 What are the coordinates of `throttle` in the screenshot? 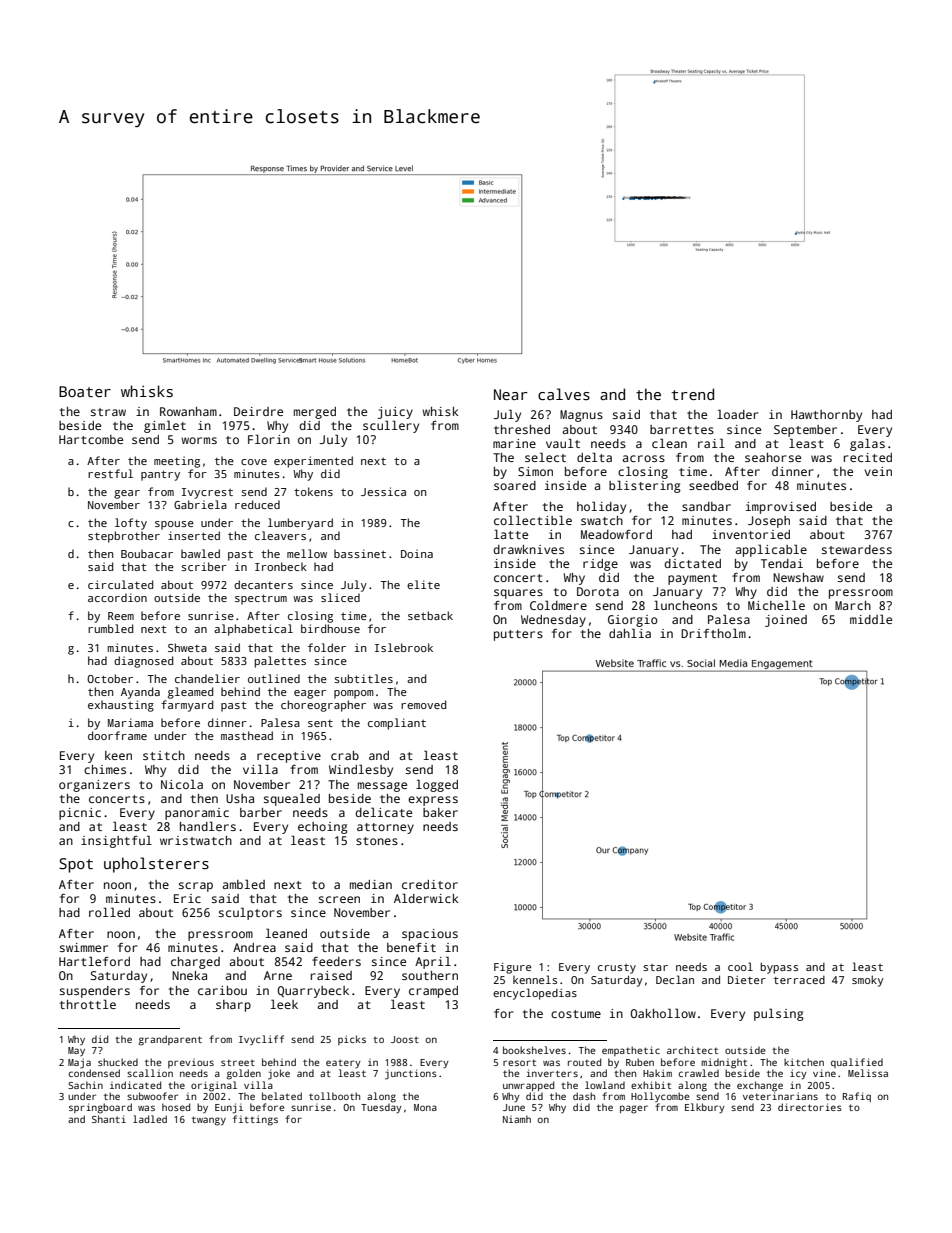 It's located at (87, 1004).
